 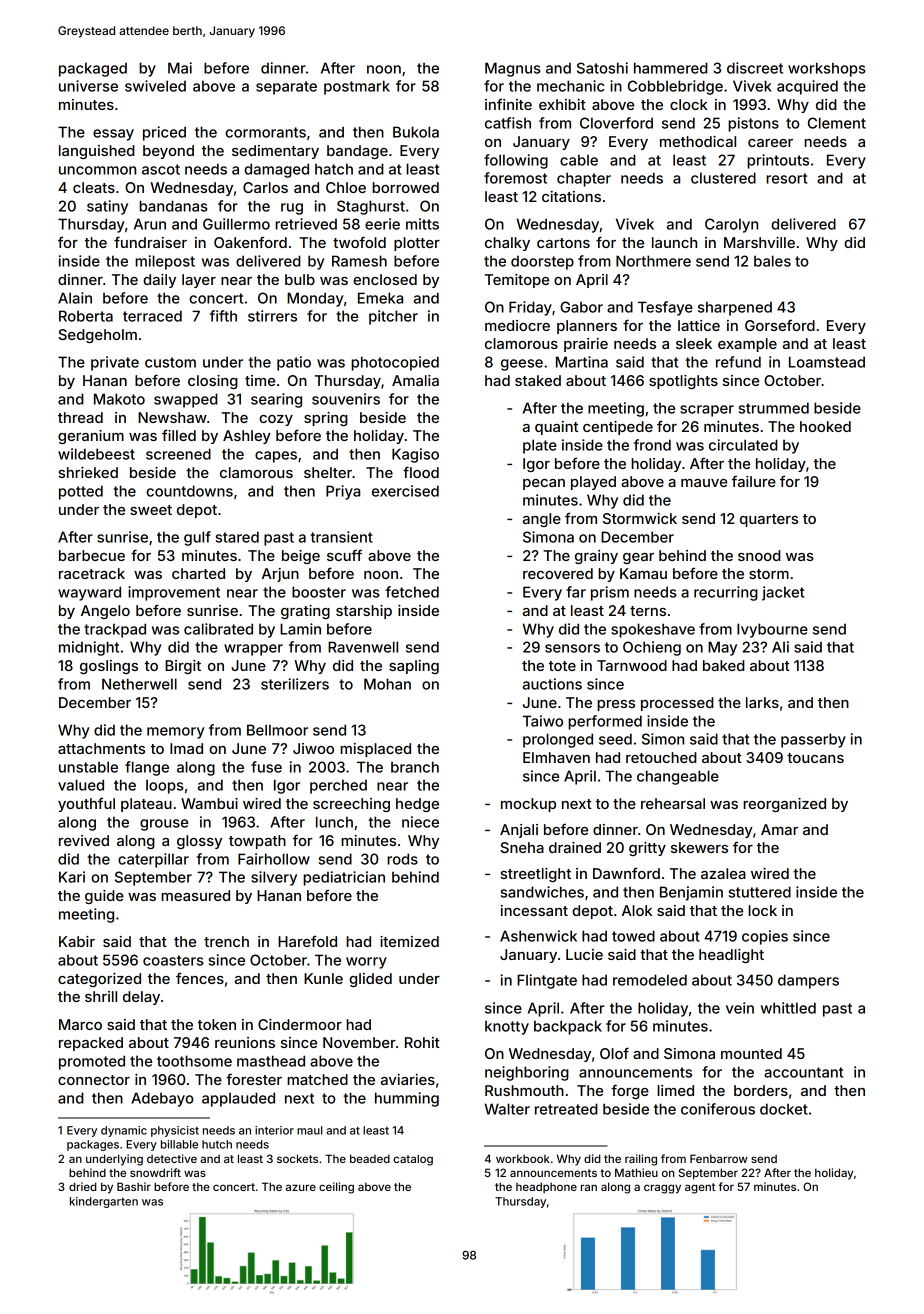 What do you see at coordinates (513, 69) in the screenshot?
I see `Magnus` at bounding box center [513, 69].
